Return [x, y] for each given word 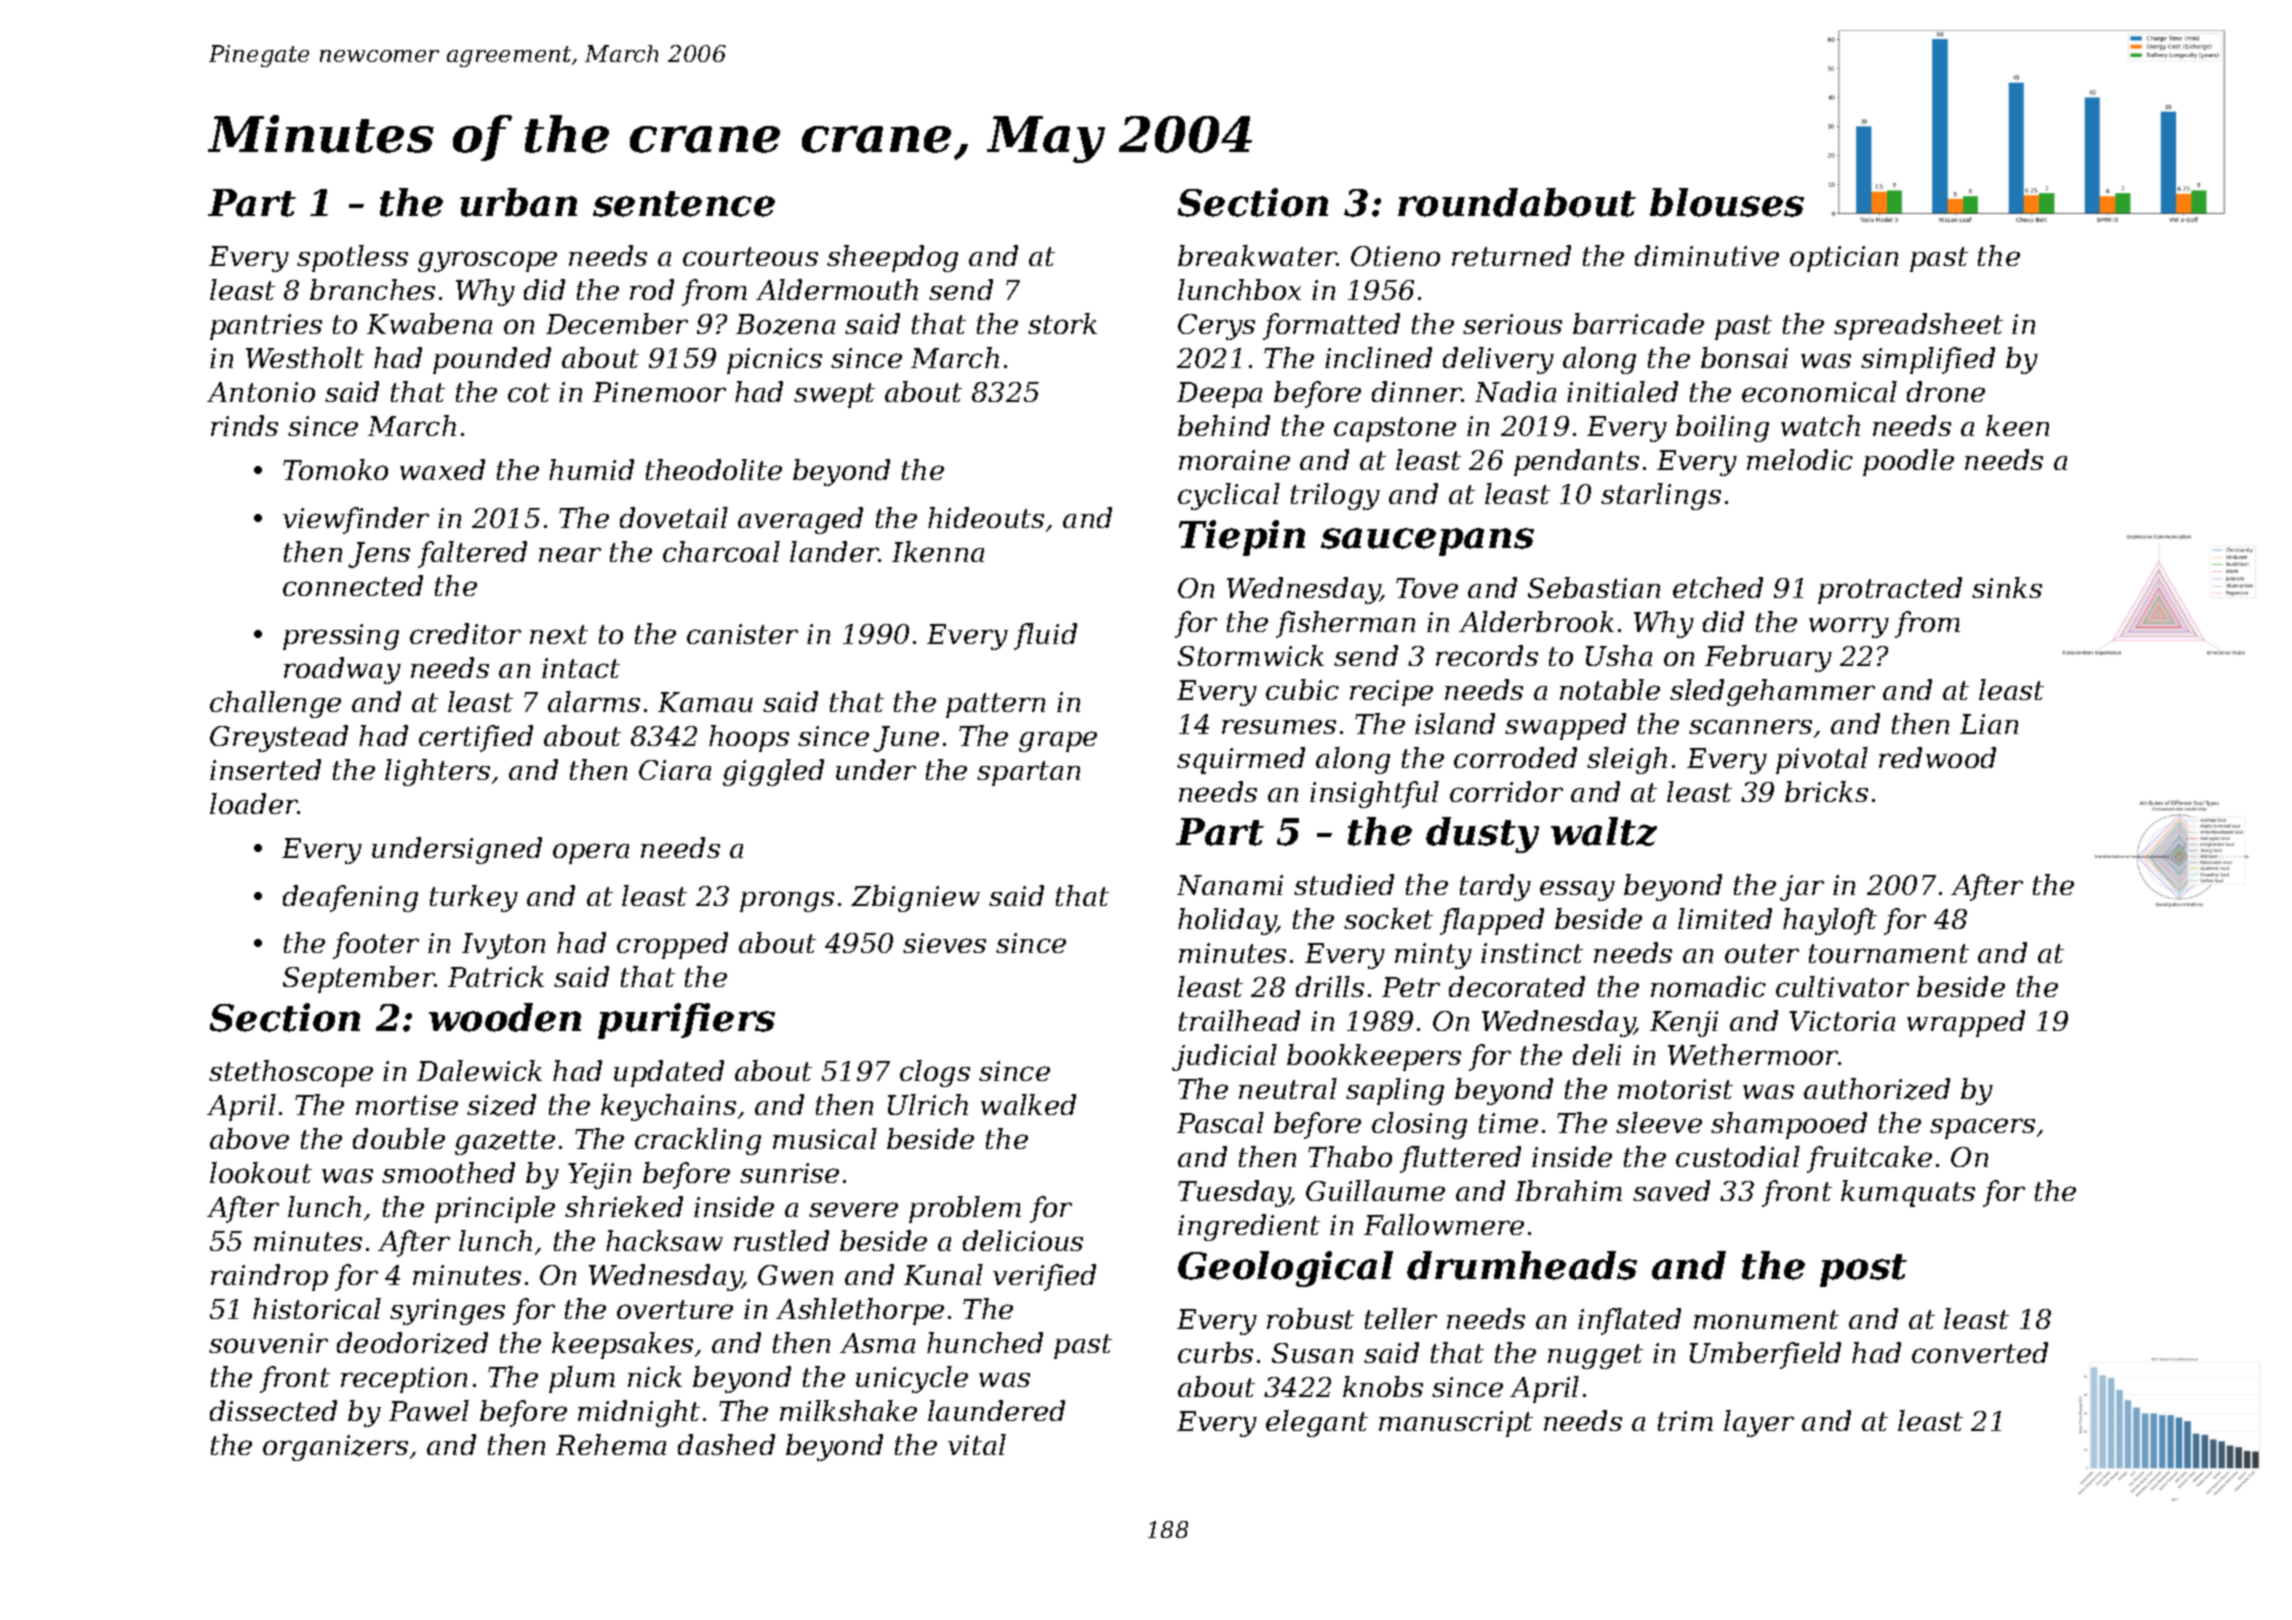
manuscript [1456, 1424]
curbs [1215, 1352]
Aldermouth [837, 289]
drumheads [1522, 1265]
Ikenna [938, 551]
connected [353, 585]
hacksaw [664, 1240]
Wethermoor [1753, 1054]
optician [1844, 259]
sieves [944, 943]
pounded [492, 360]
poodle [1908, 462]
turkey [474, 898]
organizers [335, 1448]
